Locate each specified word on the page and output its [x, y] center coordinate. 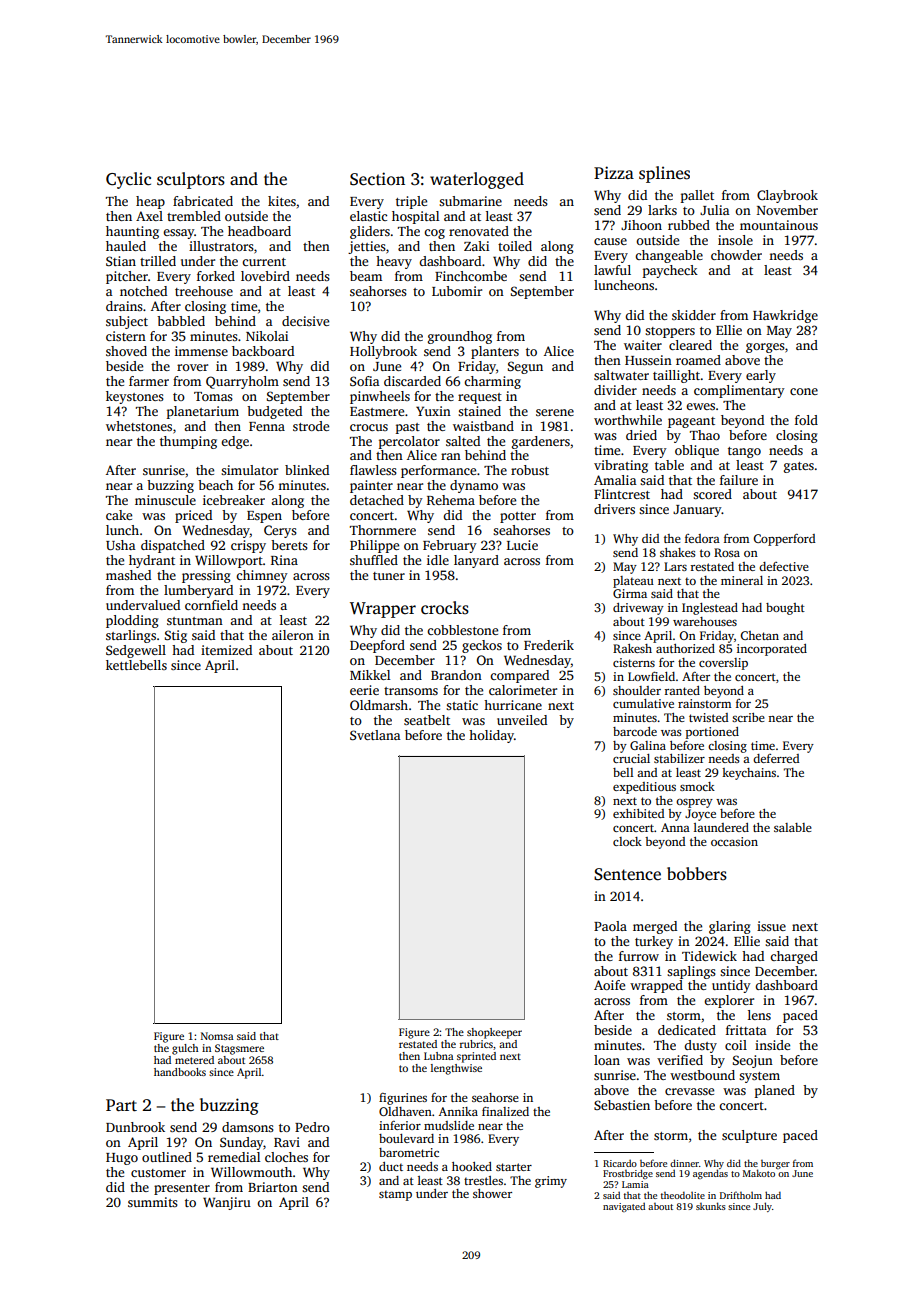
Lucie [522, 545]
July [762, 1207]
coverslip [723, 664]
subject [127, 322]
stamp [395, 1195]
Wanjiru [227, 1203]
